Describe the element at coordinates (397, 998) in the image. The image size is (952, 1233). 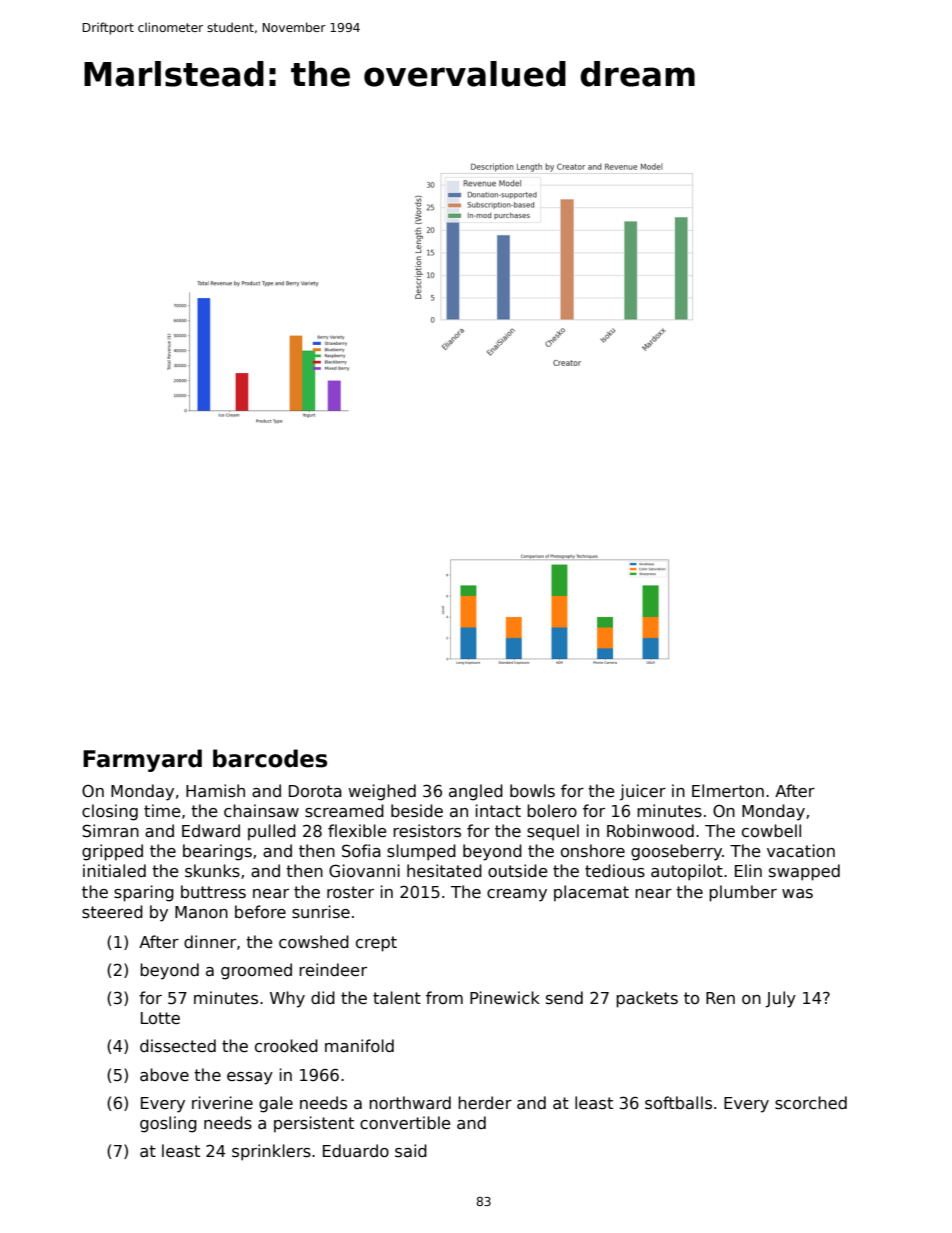
I see `talent` at that location.
